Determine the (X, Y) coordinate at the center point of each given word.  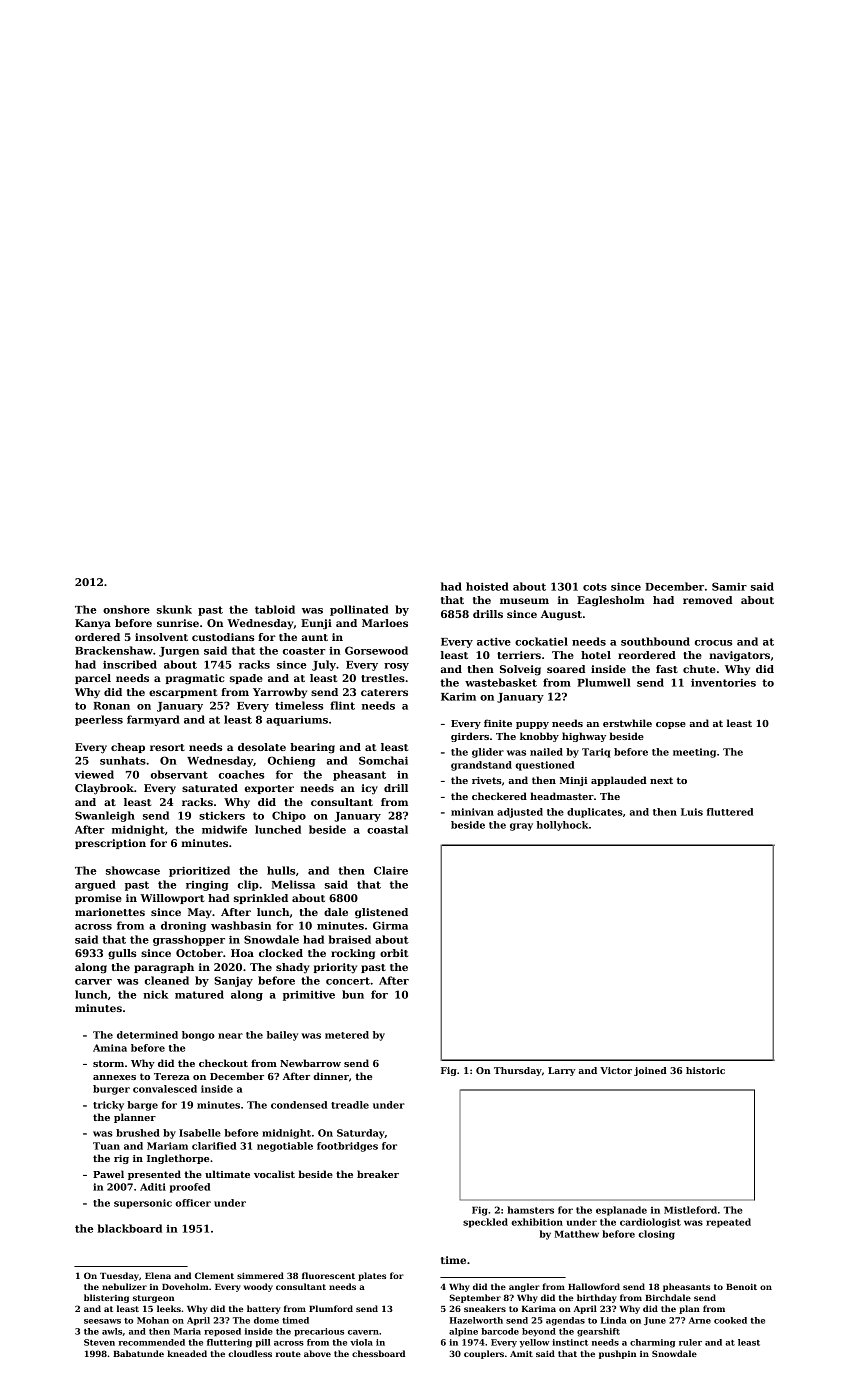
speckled (485, 1223)
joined (650, 1071)
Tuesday (119, 1276)
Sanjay (233, 981)
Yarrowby (280, 693)
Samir (729, 586)
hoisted (487, 586)
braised (350, 939)
